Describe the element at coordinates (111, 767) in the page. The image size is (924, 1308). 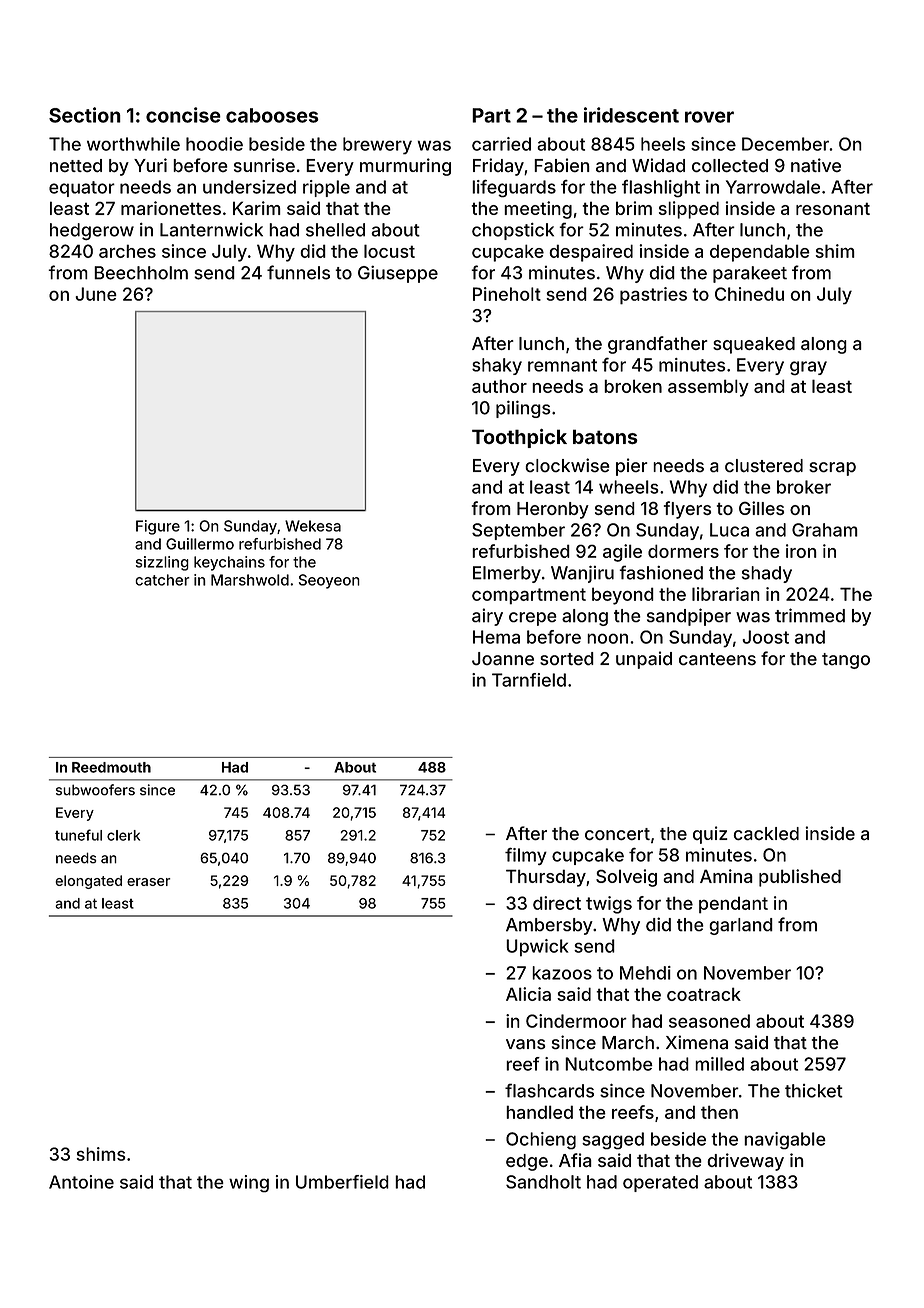
I see `Reedmouth` at that location.
